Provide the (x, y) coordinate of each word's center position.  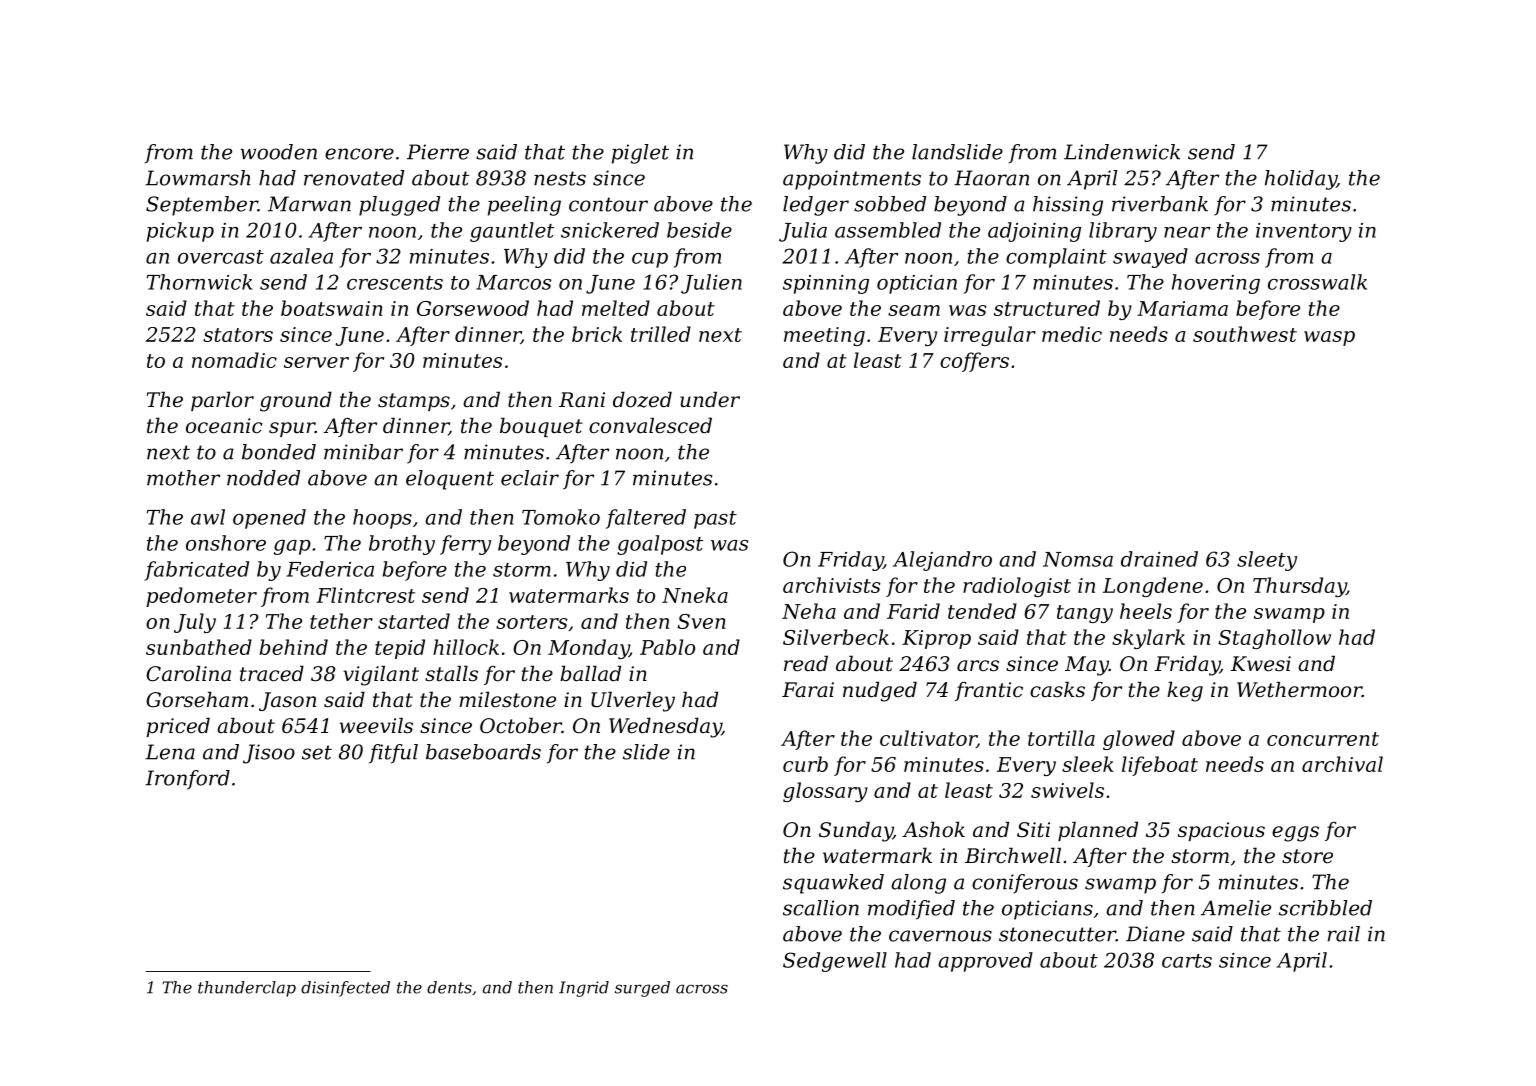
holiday (1301, 180)
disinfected (345, 989)
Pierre (438, 152)
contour (608, 204)
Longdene (1153, 587)
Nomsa (1078, 559)
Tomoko (561, 517)
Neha (809, 611)
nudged (880, 691)
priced (178, 727)
